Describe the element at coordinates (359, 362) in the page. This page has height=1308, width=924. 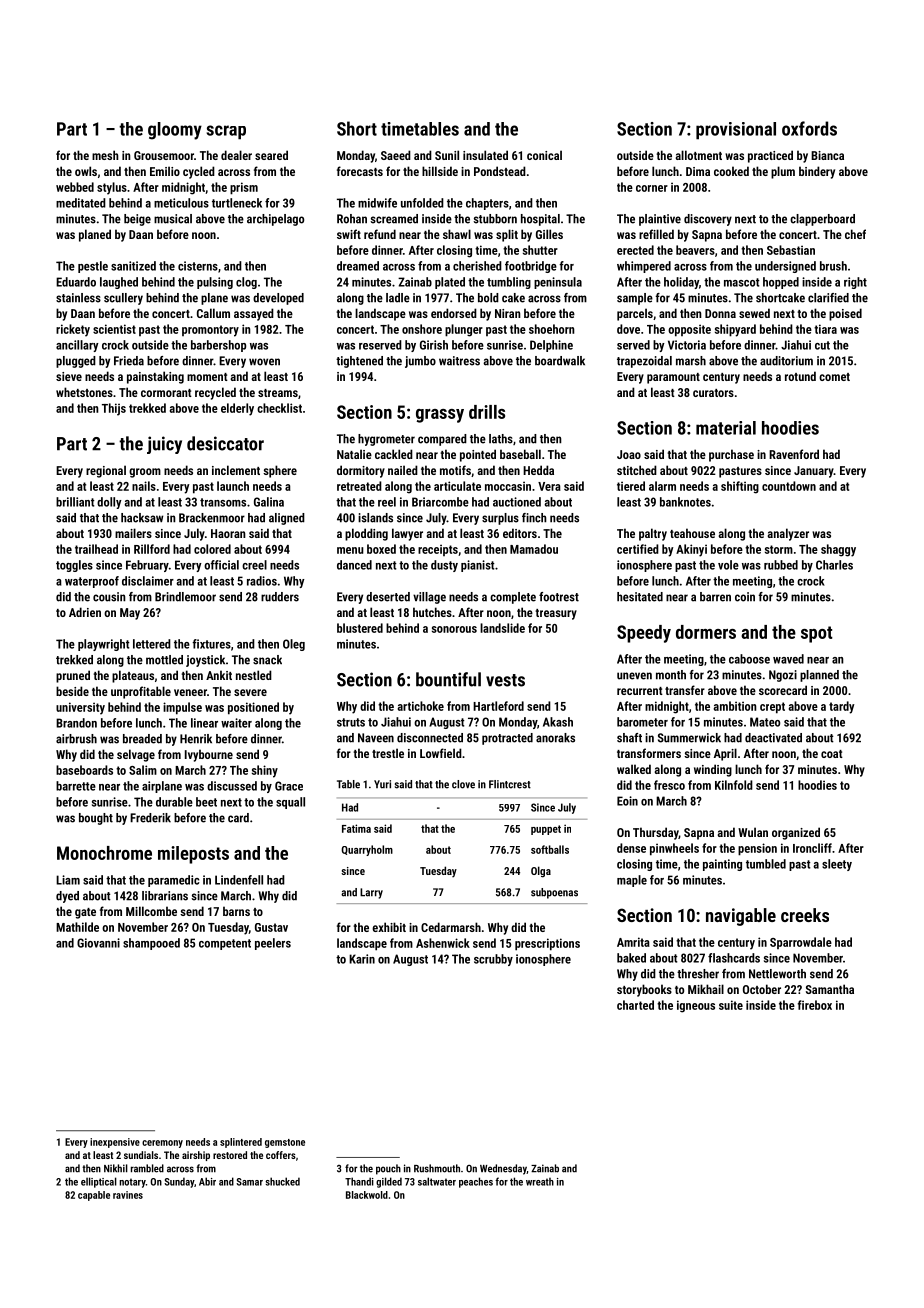
I see `tightened` at that location.
